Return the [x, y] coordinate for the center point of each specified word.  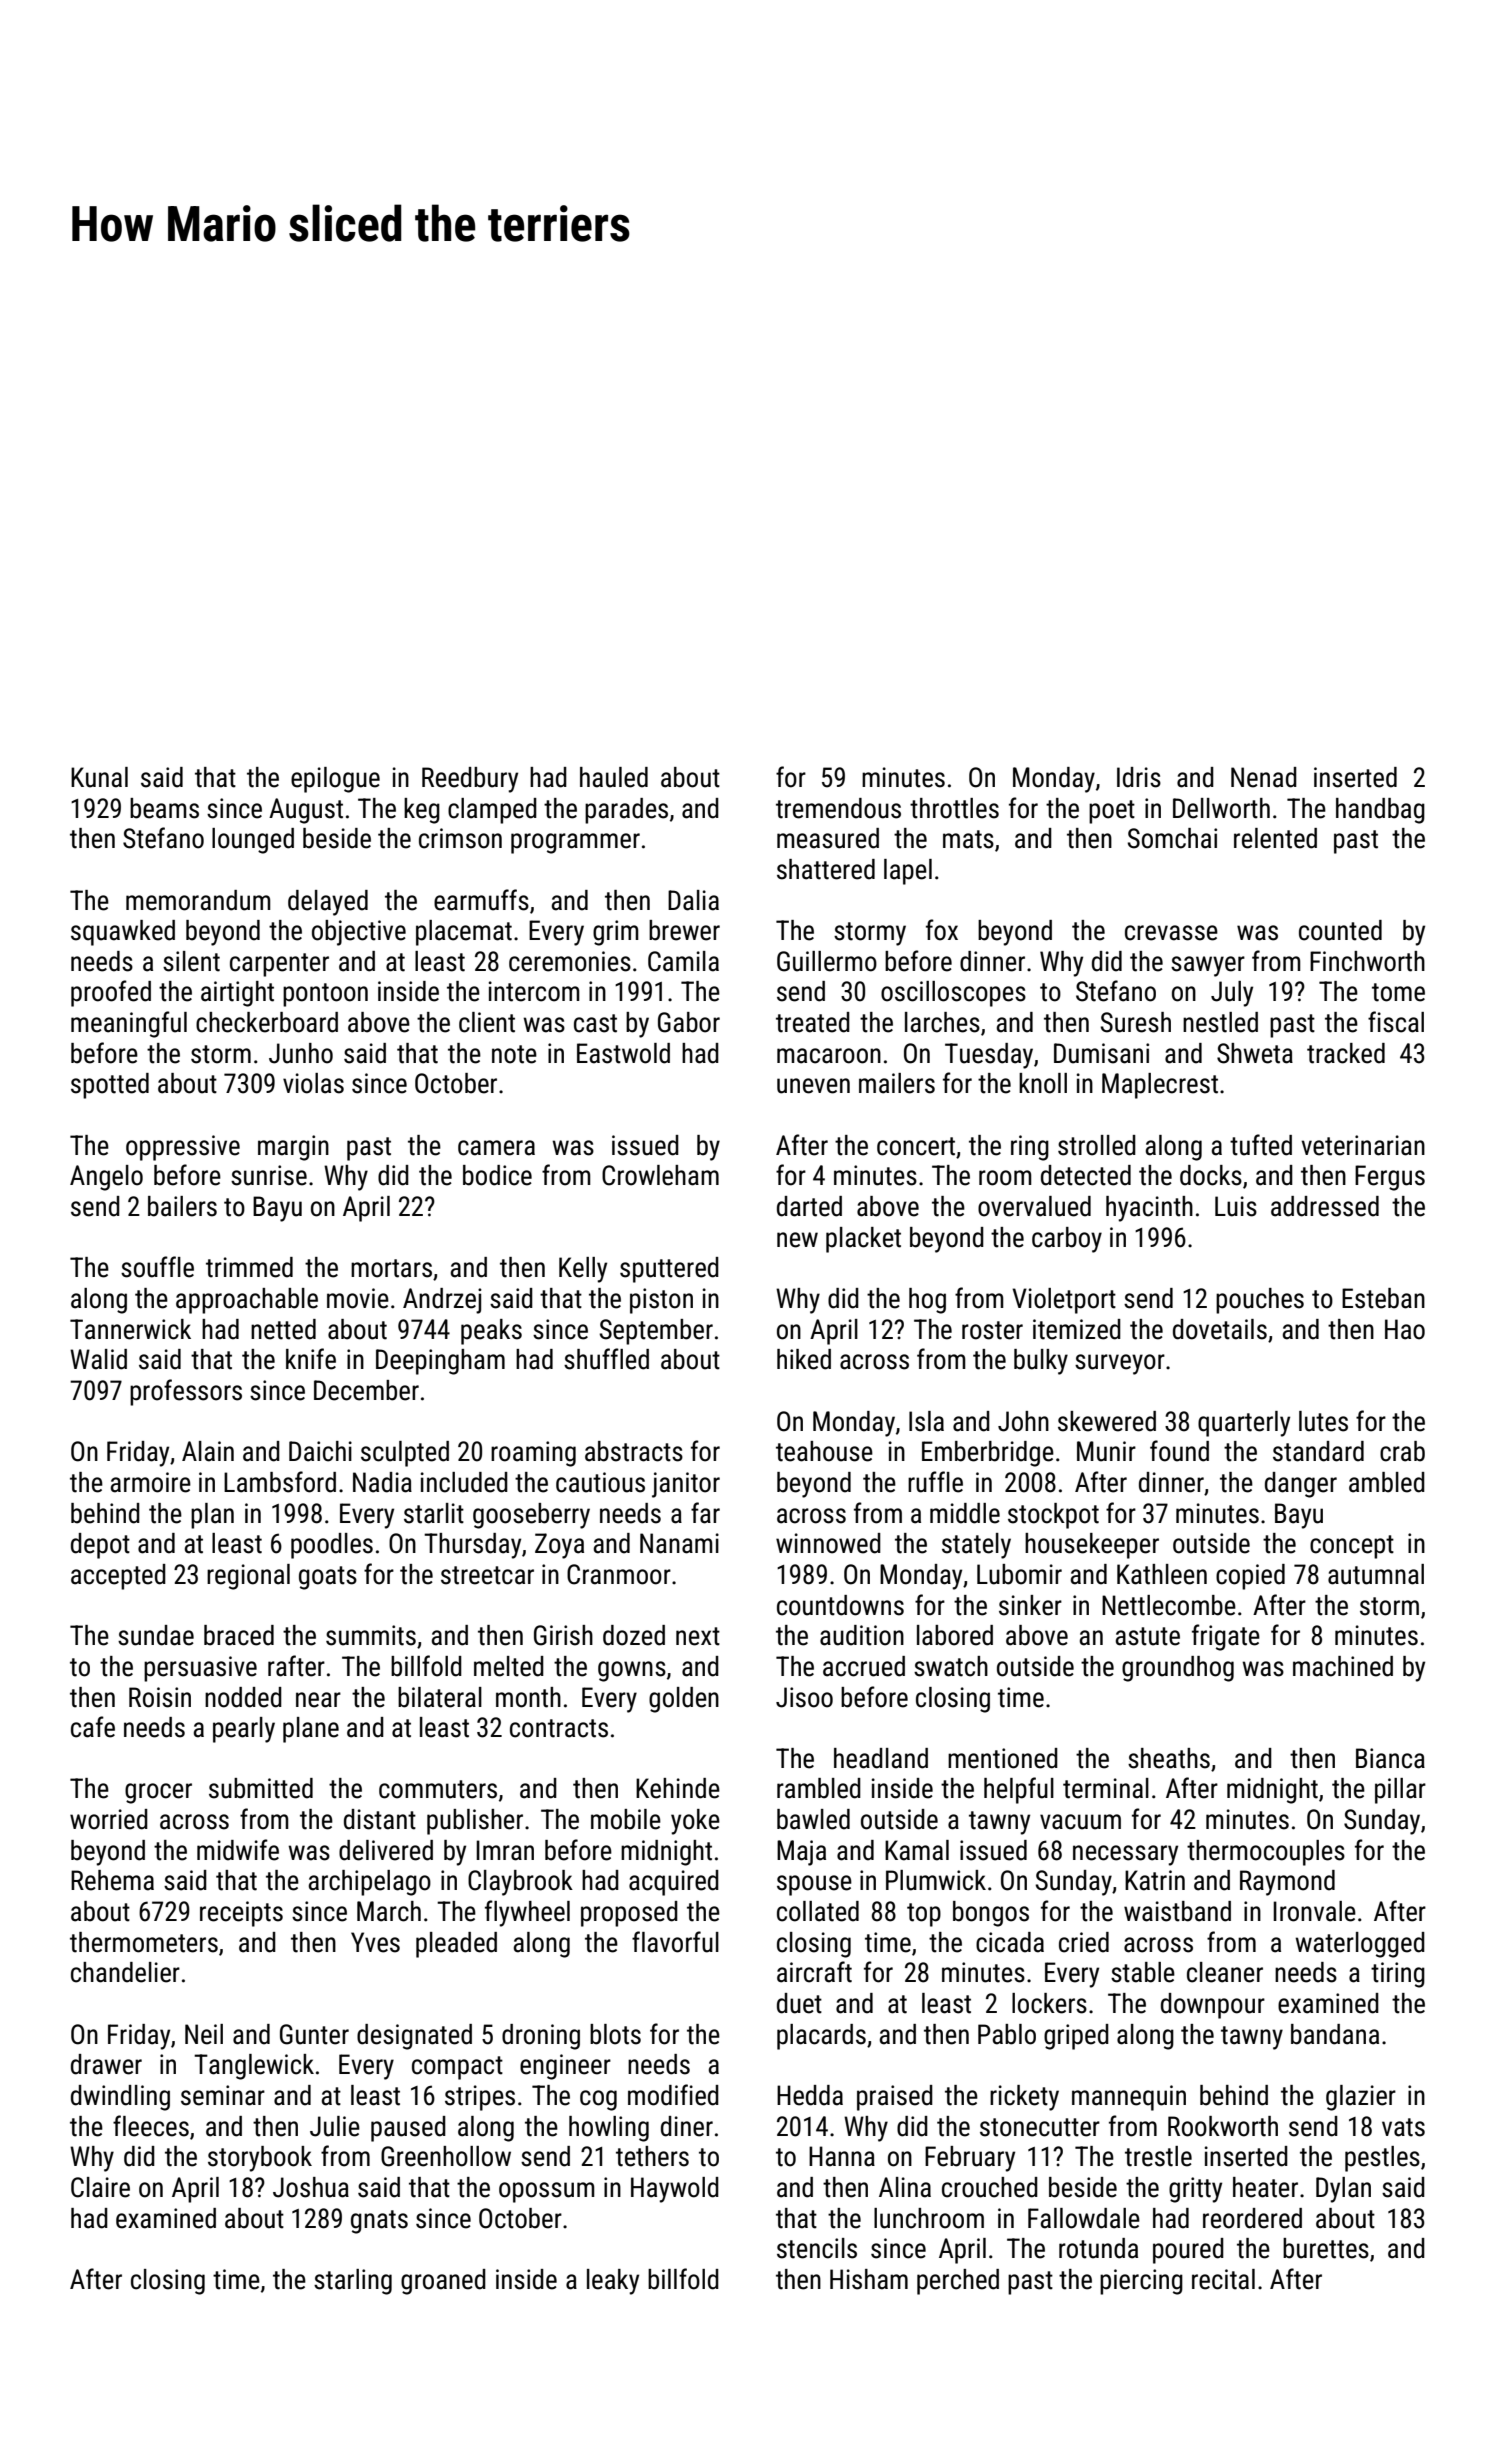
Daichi [320, 1451]
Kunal [99, 777]
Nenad [1264, 777]
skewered [1107, 1421]
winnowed [828, 1543]
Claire [100, 2187]
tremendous [838, 808]
